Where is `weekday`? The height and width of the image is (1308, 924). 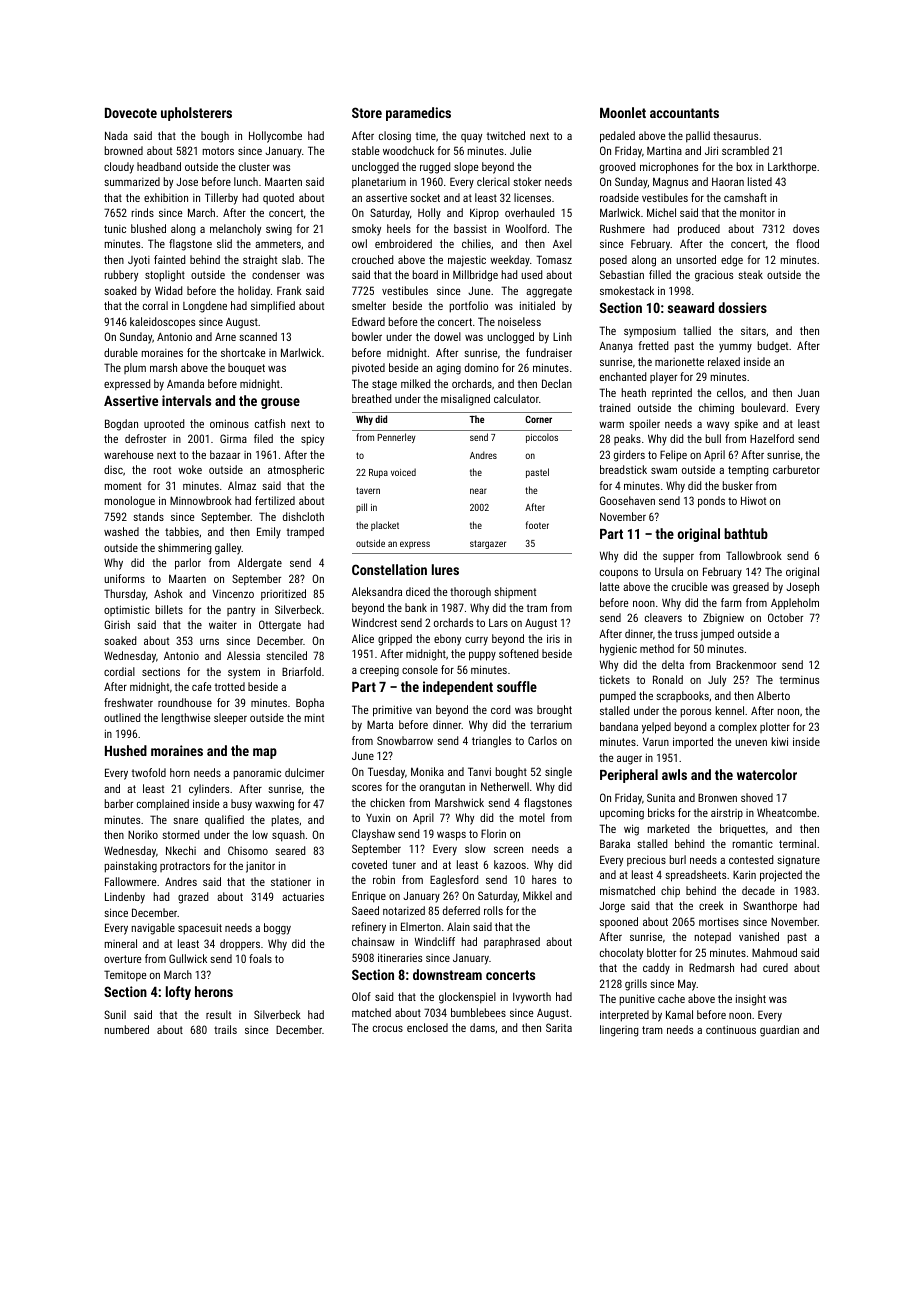 weekday is located at coordinates (510, 261).
